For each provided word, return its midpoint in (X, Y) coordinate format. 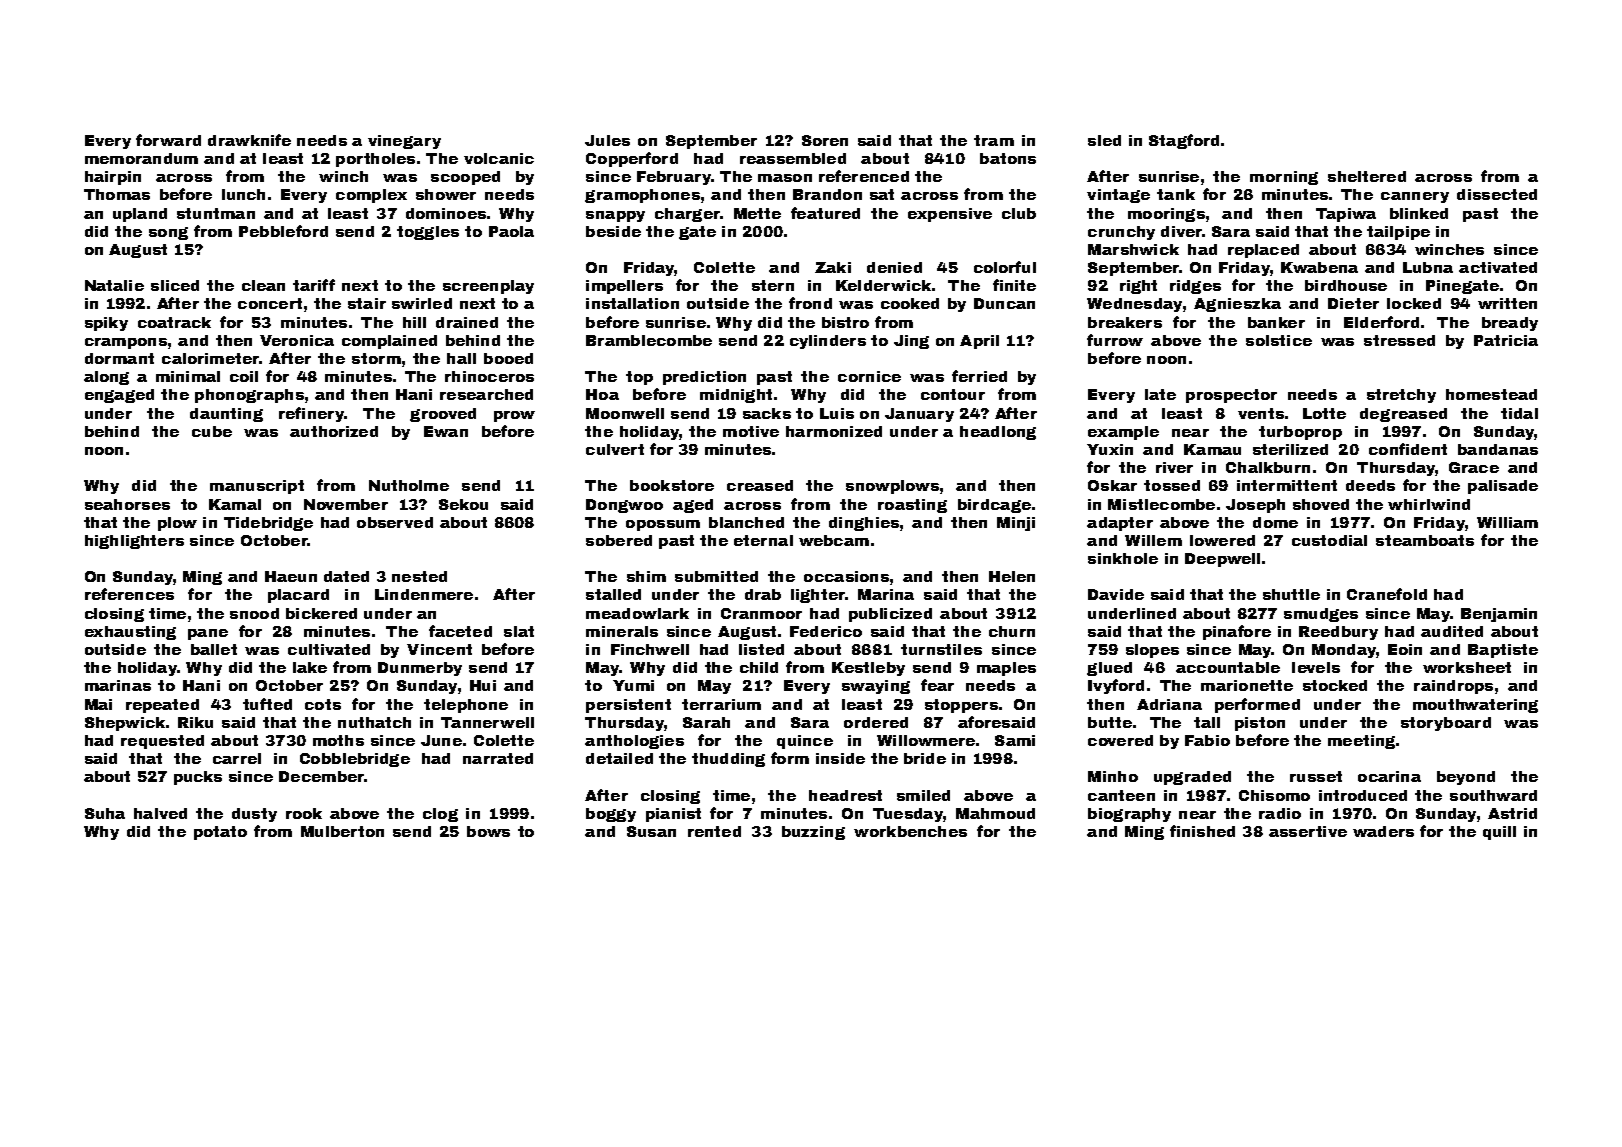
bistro (845, 322)
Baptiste (1503, 651)
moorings (1166, 215)
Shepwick (125, 724)
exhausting (130, 633)
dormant (119, 358)
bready (1510, 324)
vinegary (404, 142)
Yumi (633, 685)
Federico (826, 631)
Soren (825, 140)
